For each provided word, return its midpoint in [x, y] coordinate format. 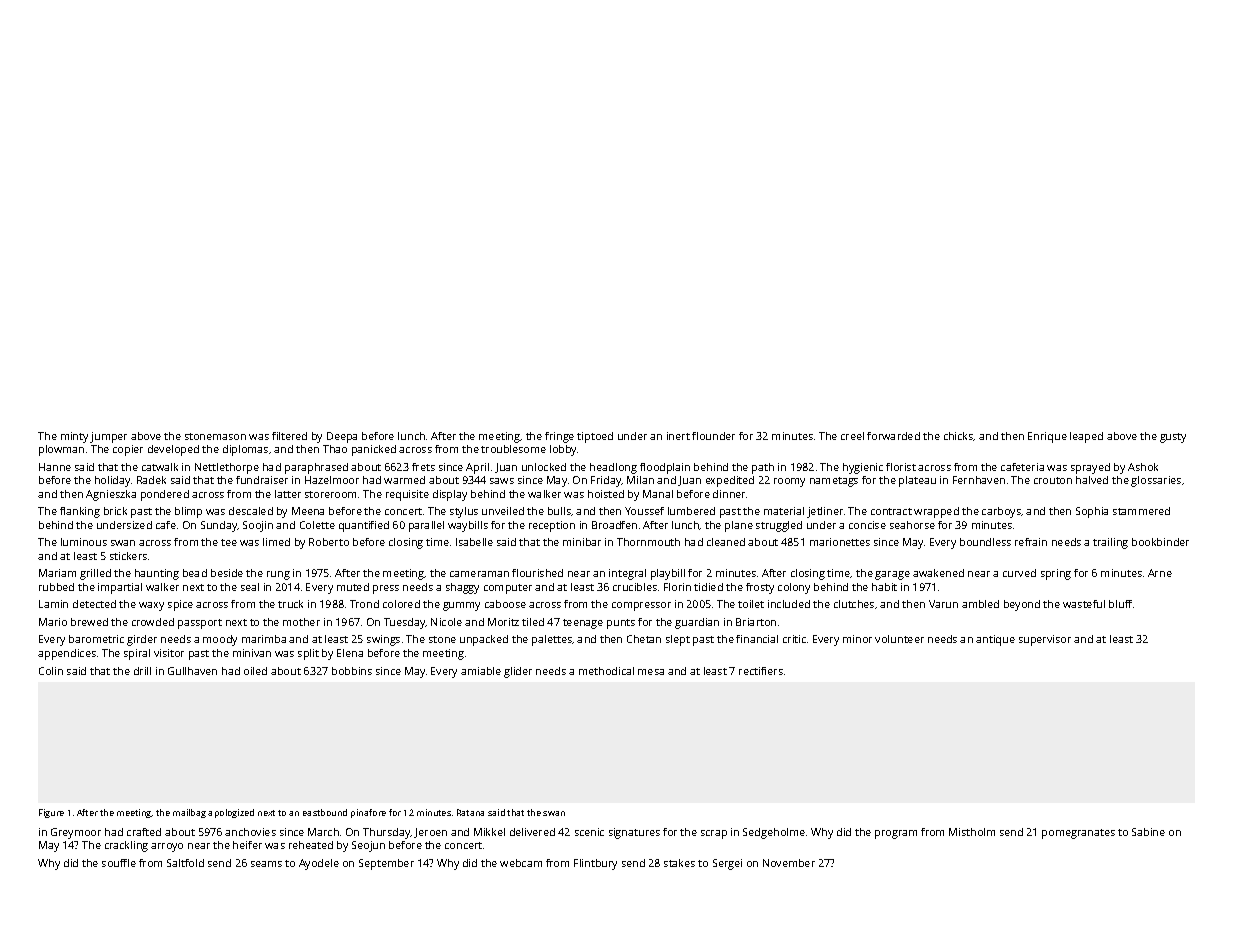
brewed [89, 622]
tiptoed [595, 437]
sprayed [1090, 468]
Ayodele [319, 864]
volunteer [899, 639]
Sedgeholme [774, 833]
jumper [108, 437]
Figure [51, 813]
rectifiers [761, 671]
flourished [537, 573]
